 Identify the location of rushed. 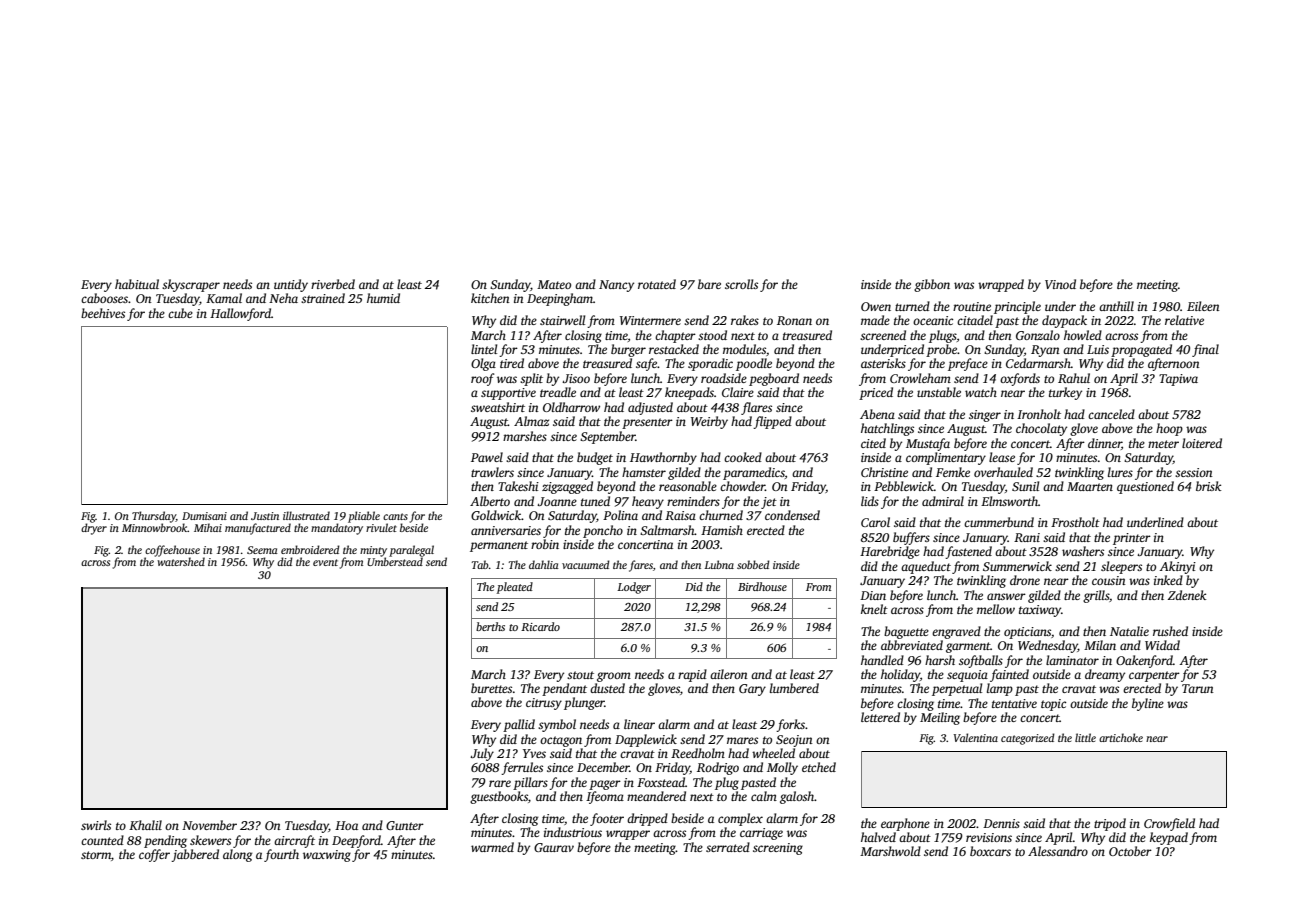
(1170, 631).
